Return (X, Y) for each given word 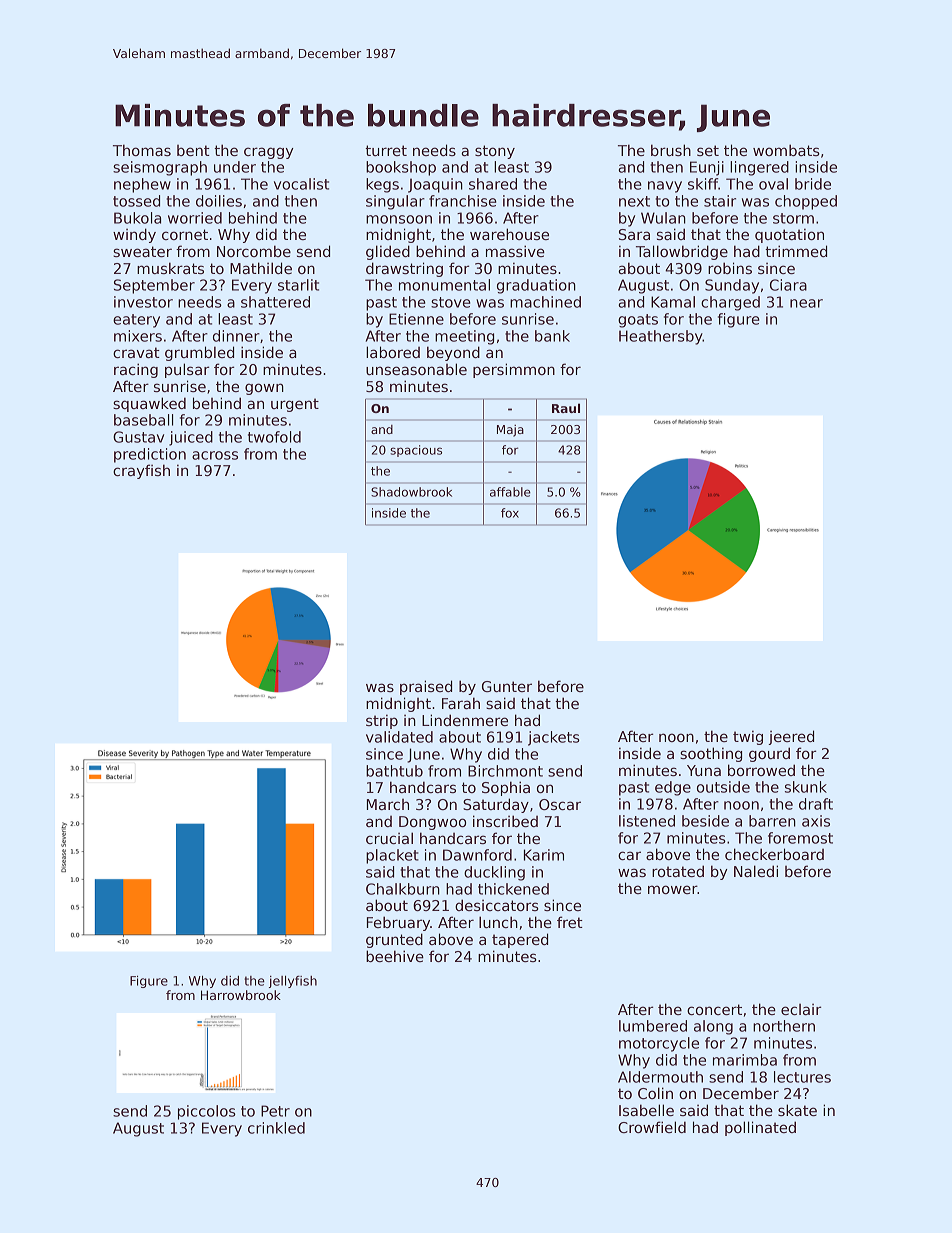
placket (392, 856)
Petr (275, 1111)
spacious (416, 451)
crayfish (141, 471)
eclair (801, 1009)
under (235, 167)
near (806, 303)
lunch (498, 922)
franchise (463, 201)
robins (730, 268)
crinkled (276, 1128)
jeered (791, 737)
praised (426, 687)
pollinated (760, 1128)
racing (136, 370)
